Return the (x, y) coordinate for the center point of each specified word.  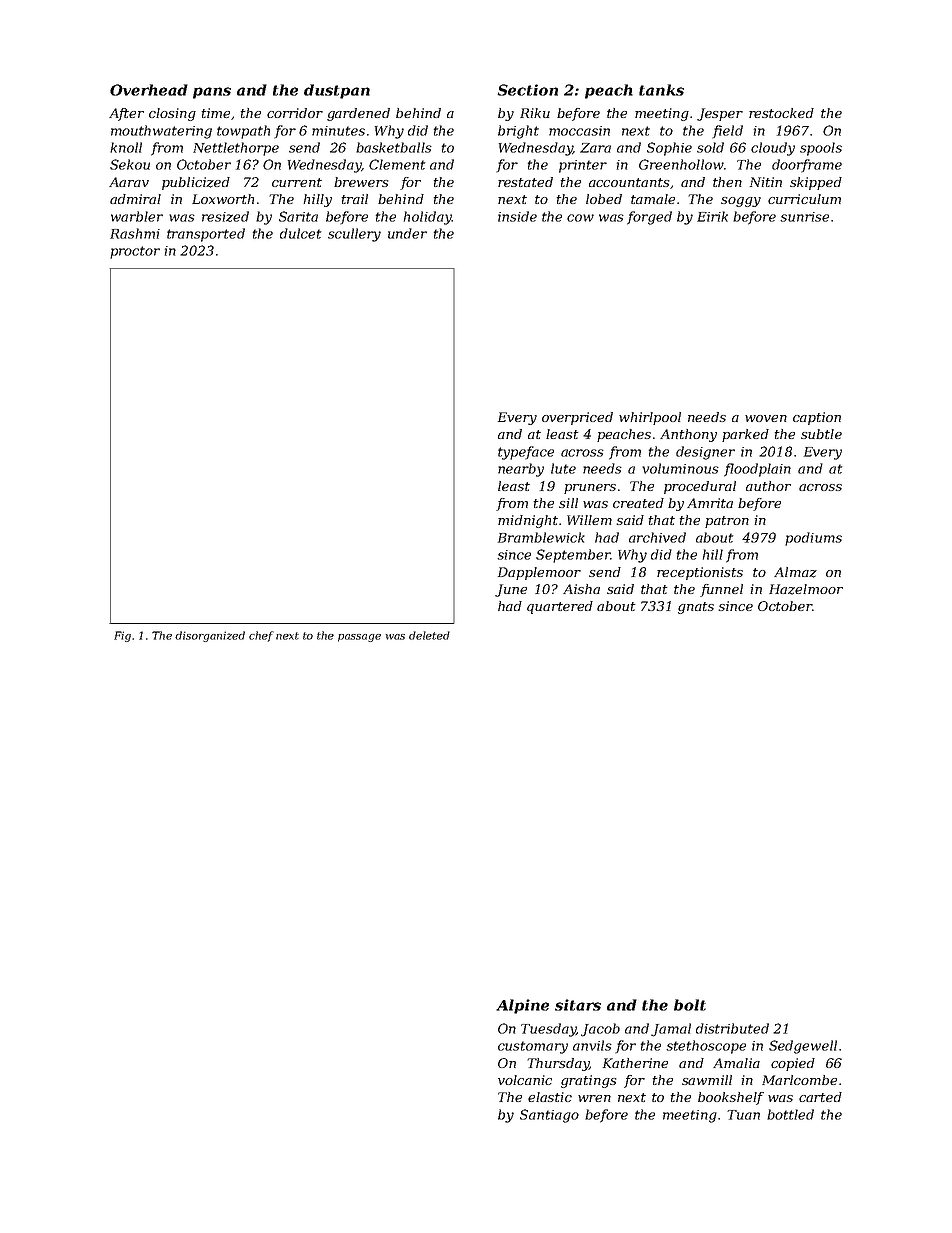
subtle (821, 434)
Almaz (795, 572)
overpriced (577, 418)
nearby (521, 470)
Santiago (549, 1116)
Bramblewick (541, 537)
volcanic (525, 1080)
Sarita (298, 216)
